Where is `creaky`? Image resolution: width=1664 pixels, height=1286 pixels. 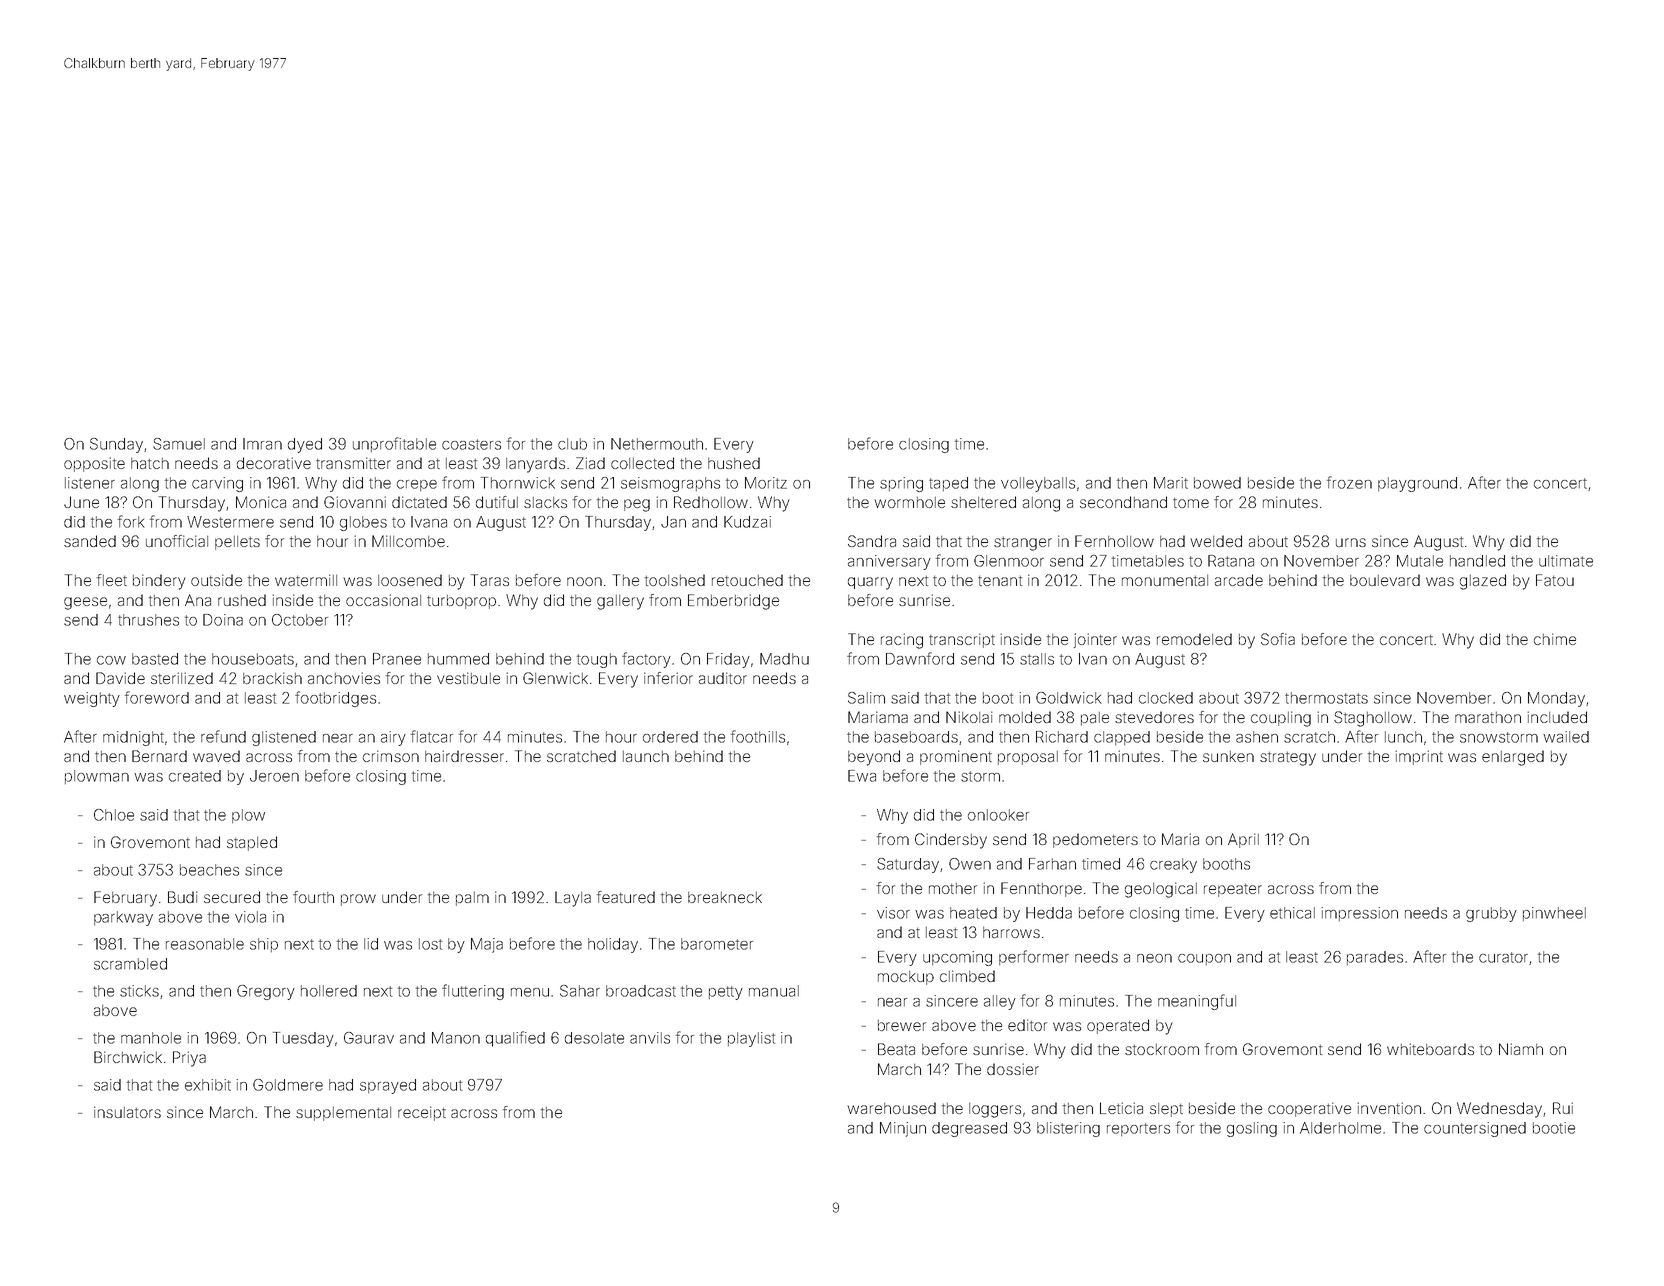 creaky is located at coordinates (1173, 865).
